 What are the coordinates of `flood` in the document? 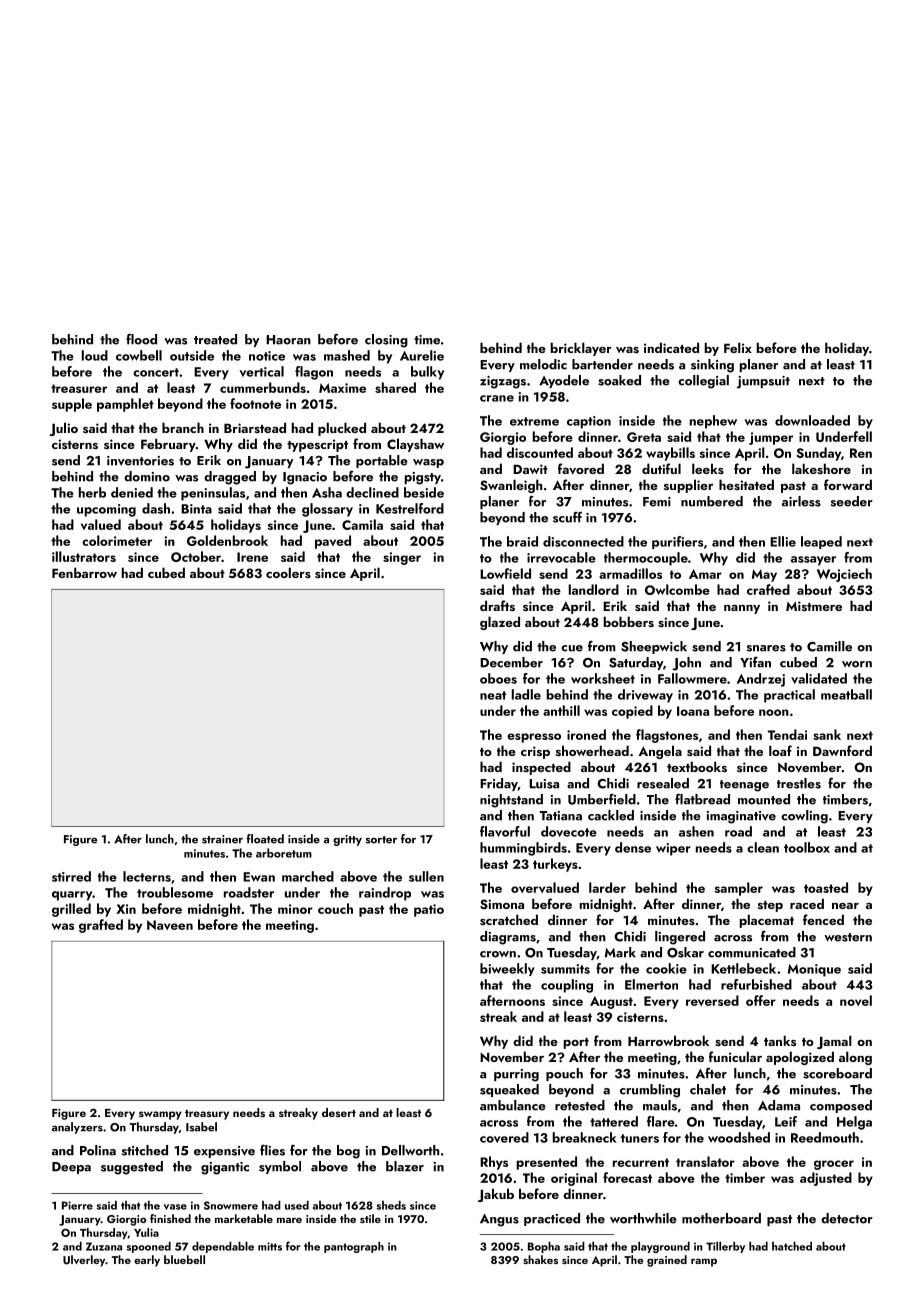 It's located at (141, 339).
